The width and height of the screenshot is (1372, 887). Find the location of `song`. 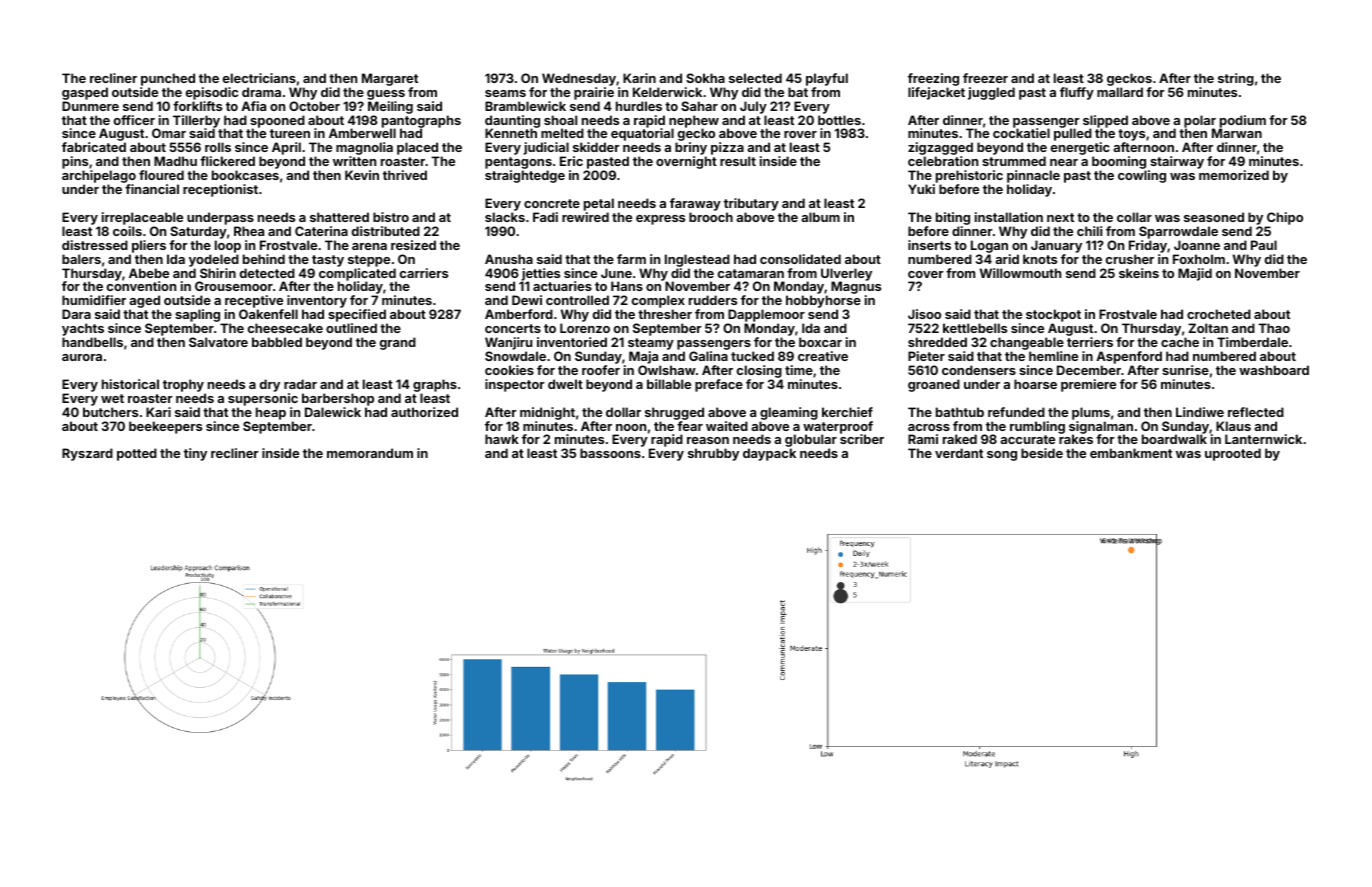

song is located at coordinates (1002, 456).
